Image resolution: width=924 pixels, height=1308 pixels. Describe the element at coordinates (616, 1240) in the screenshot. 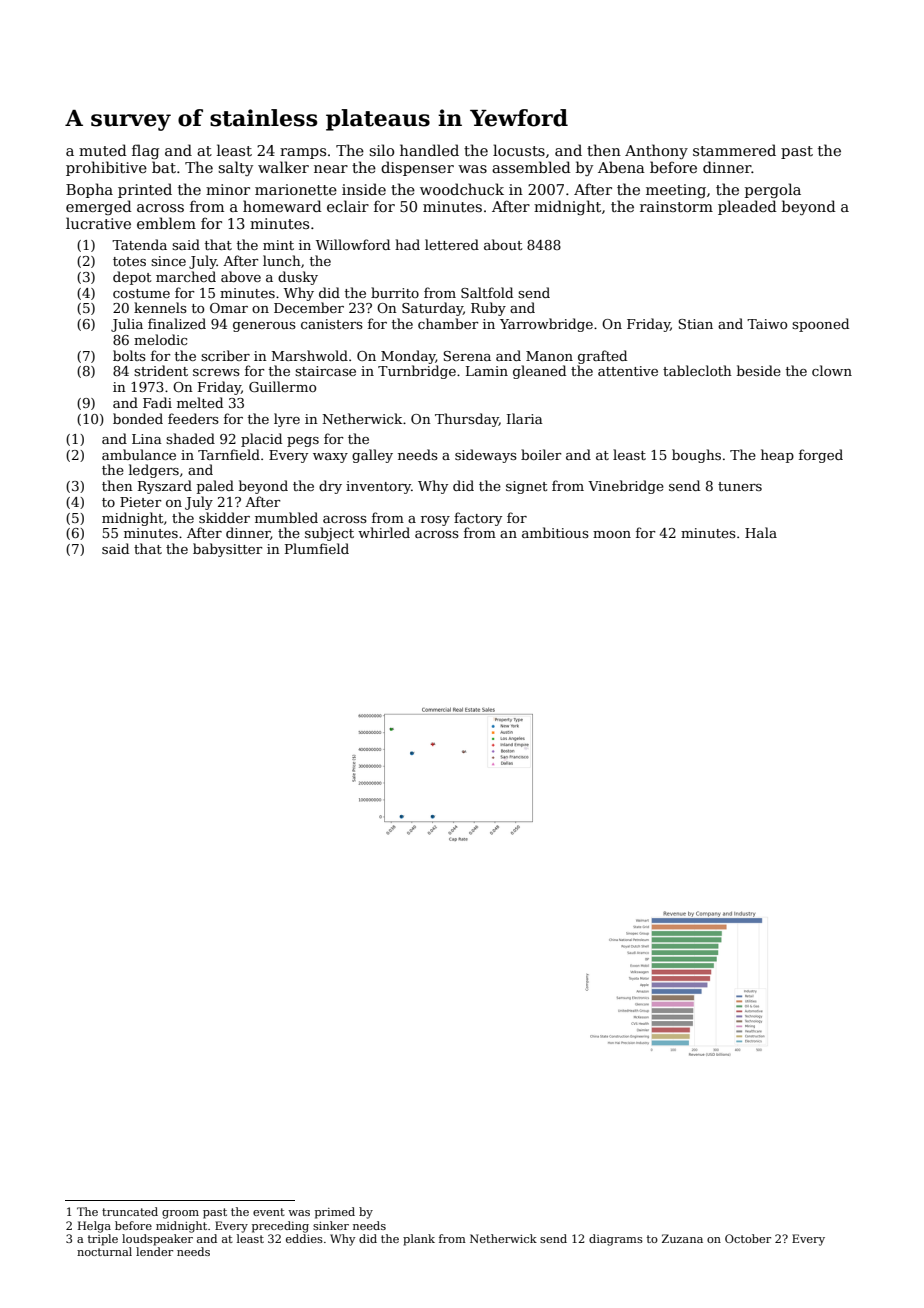

I see `diagrams` at that location.
